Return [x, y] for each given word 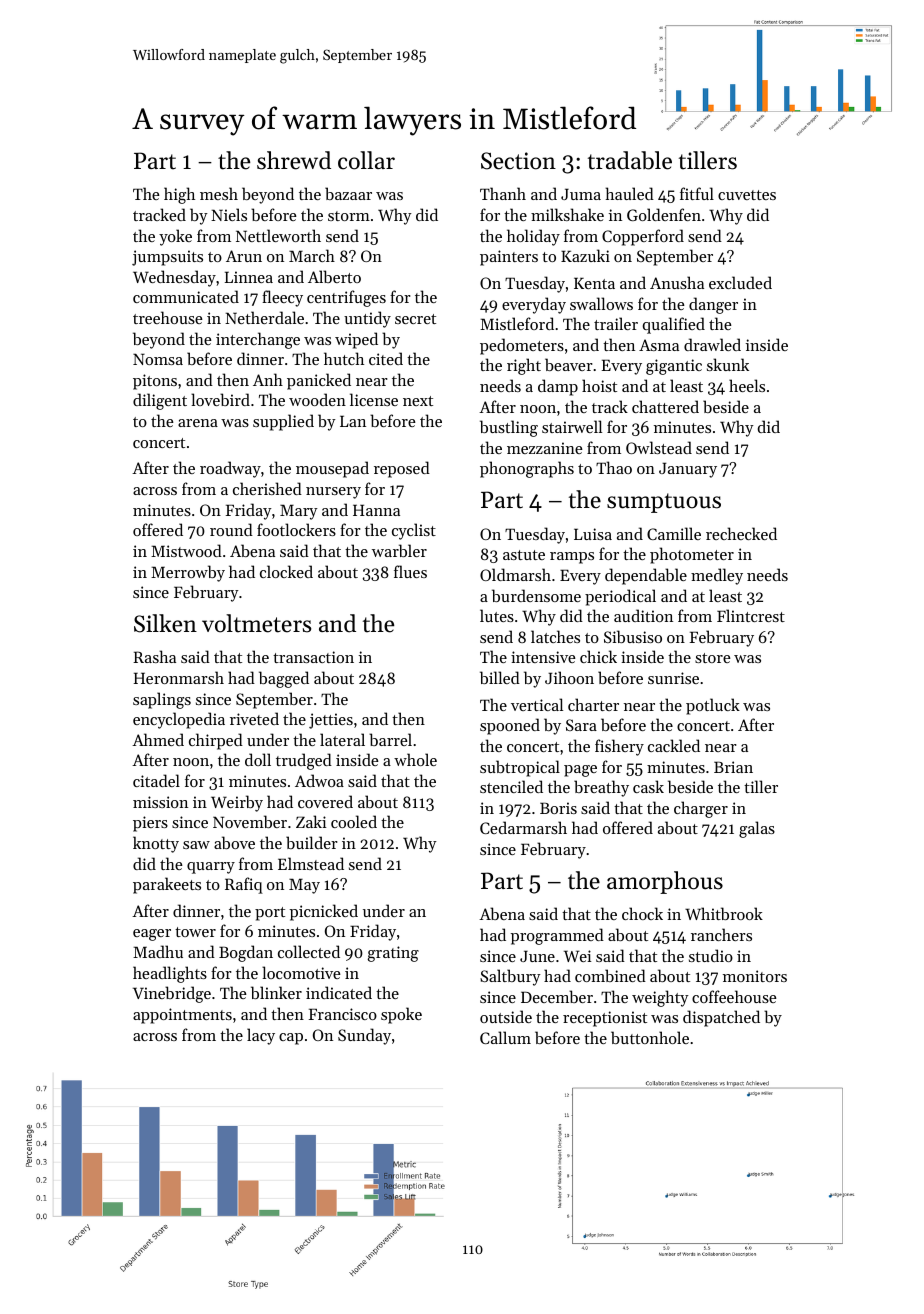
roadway [230, 469]
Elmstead [311, 863]
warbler [399, 550]
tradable [630, 160]
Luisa [593, 534]
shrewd [294, 160]
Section [518, 161]
